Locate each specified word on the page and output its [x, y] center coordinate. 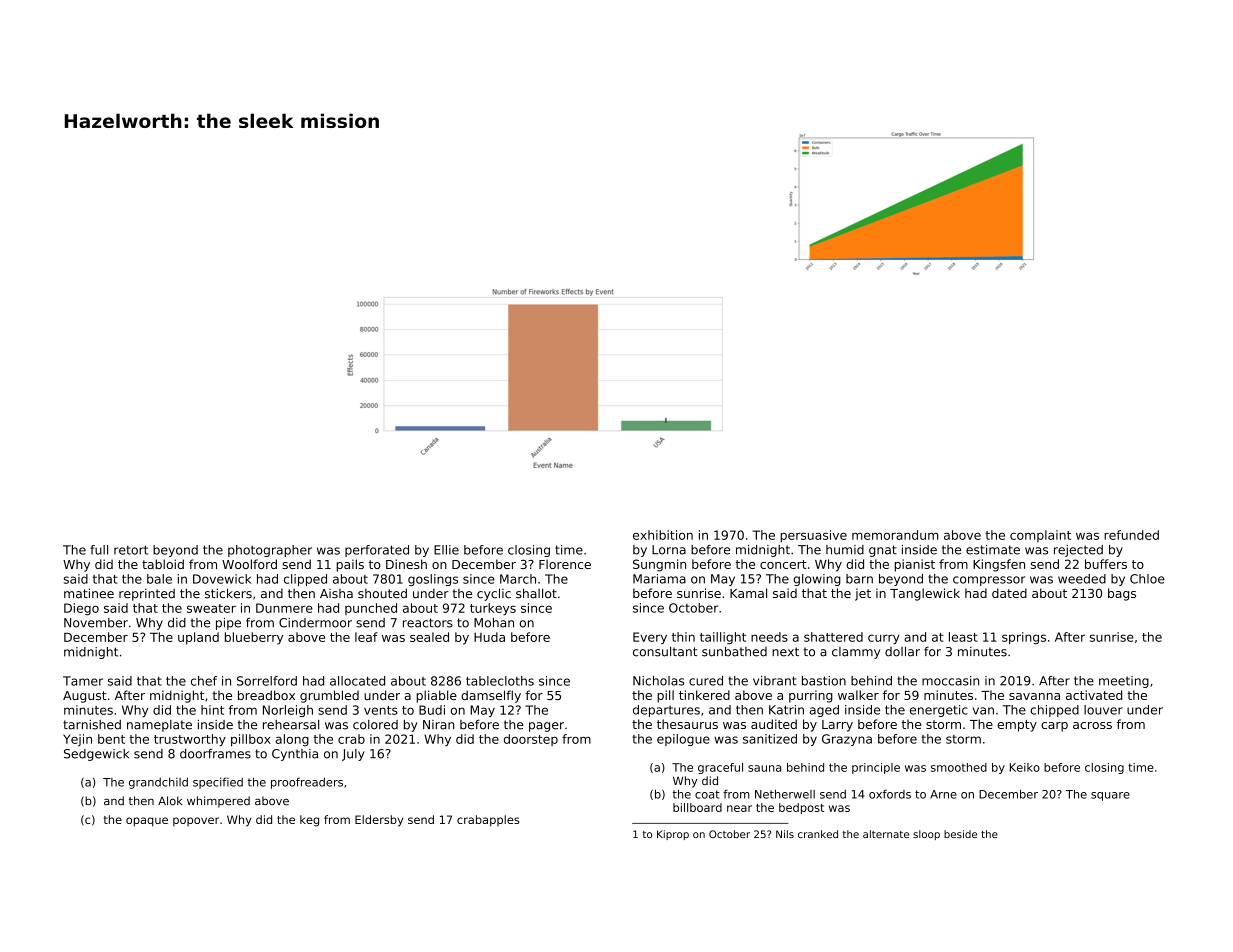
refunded [1131, 535]
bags [1122, 594]
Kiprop [673, 835]
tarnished [92, 725]
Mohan [494, 623]
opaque [147, 822]
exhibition [663, 535]
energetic [939, 711]
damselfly [491, 696]
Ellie [446, 550]
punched [371, 609]
